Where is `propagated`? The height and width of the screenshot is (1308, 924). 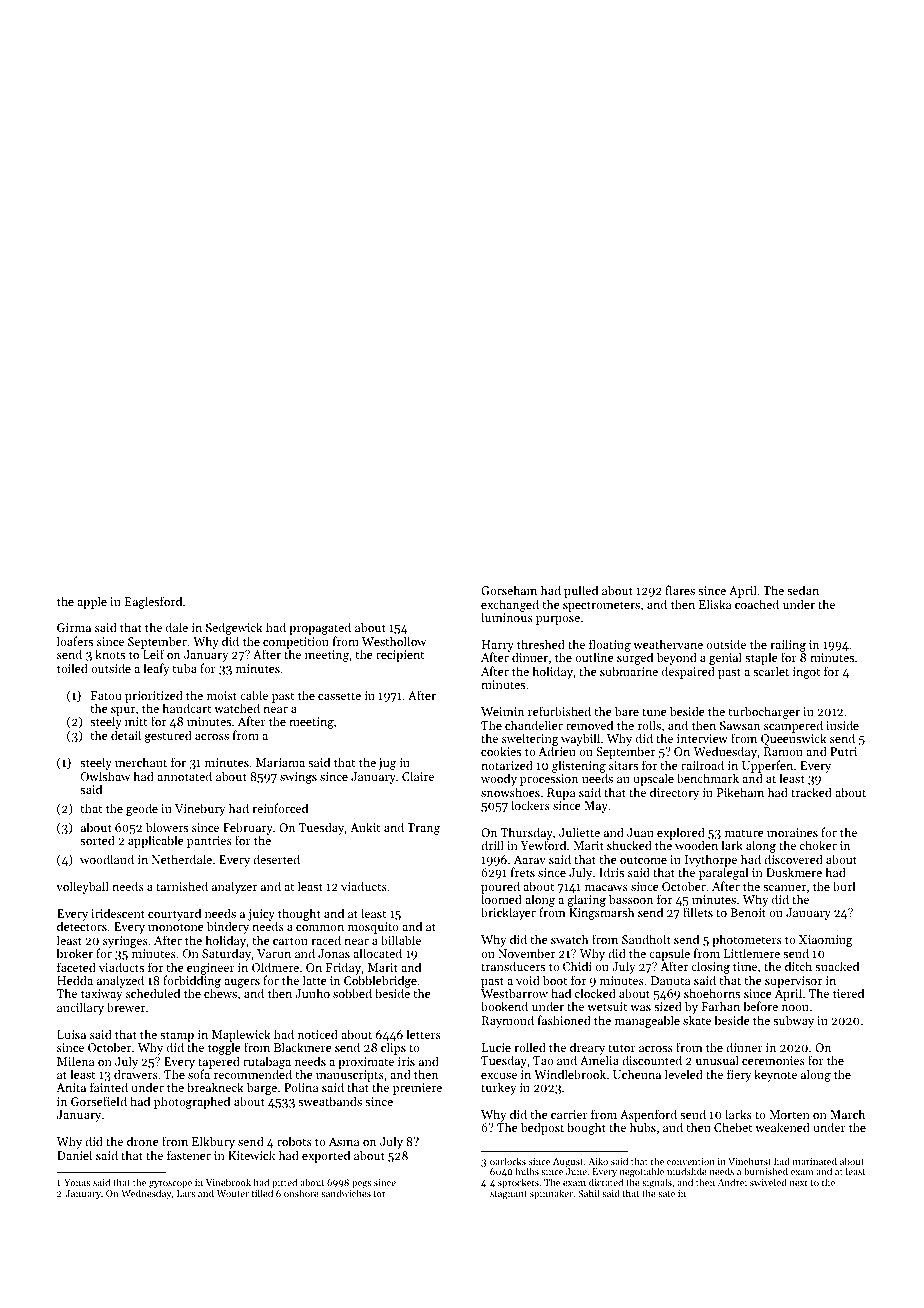
propagated is located at coordinates (320, 628).
